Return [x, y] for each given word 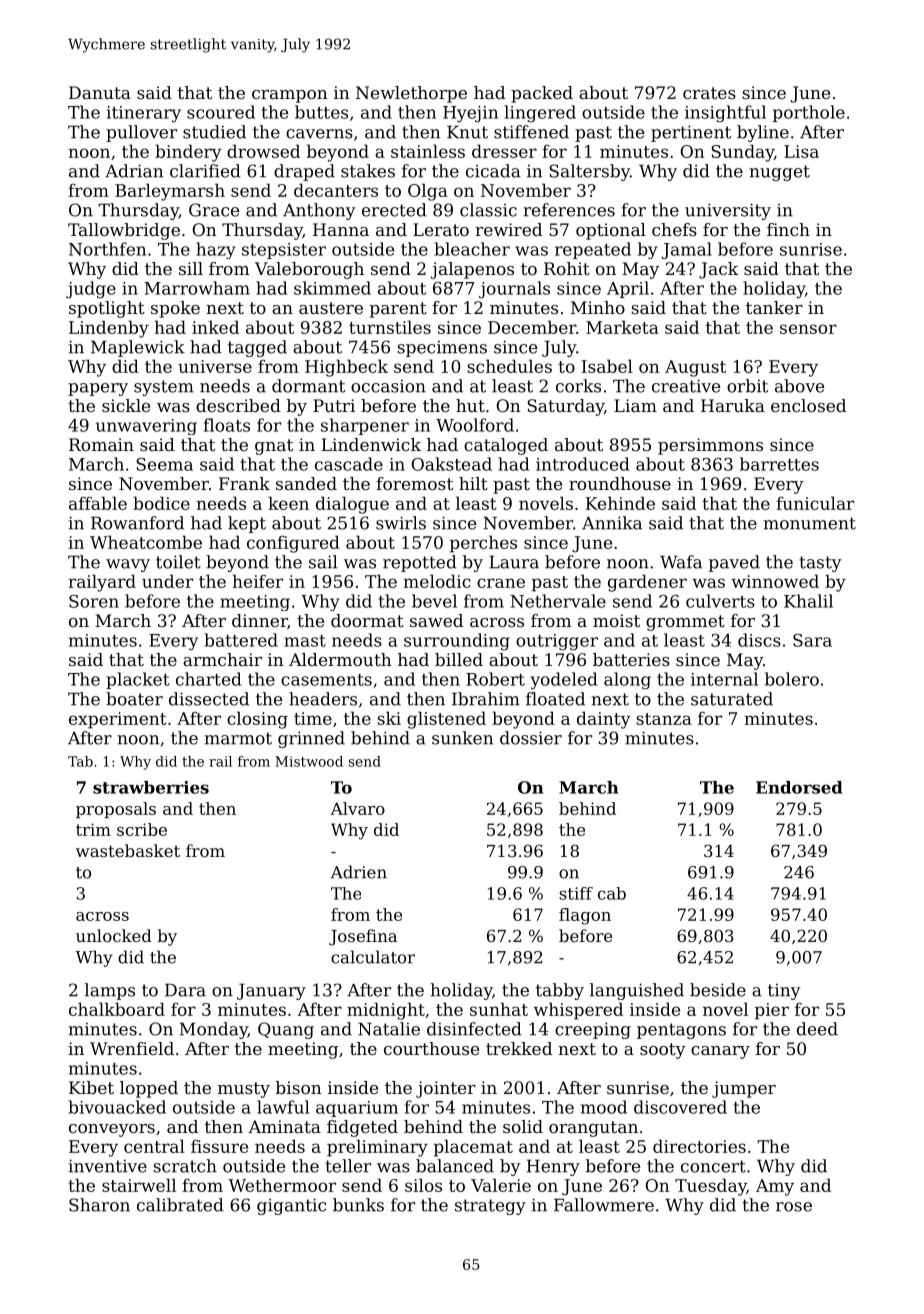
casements [326, 680]
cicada [493, 171]
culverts [720, 601]
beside [718, 990]
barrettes [779, 464]
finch [788, 229]
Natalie [389, 1029]
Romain [101, 444]
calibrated [180, 1205]
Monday [213, 1030]
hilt [473, 483]
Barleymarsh [170, 192]
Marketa [622, 327]
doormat [367, 620]
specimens [442, 349]
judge [91, 290]
